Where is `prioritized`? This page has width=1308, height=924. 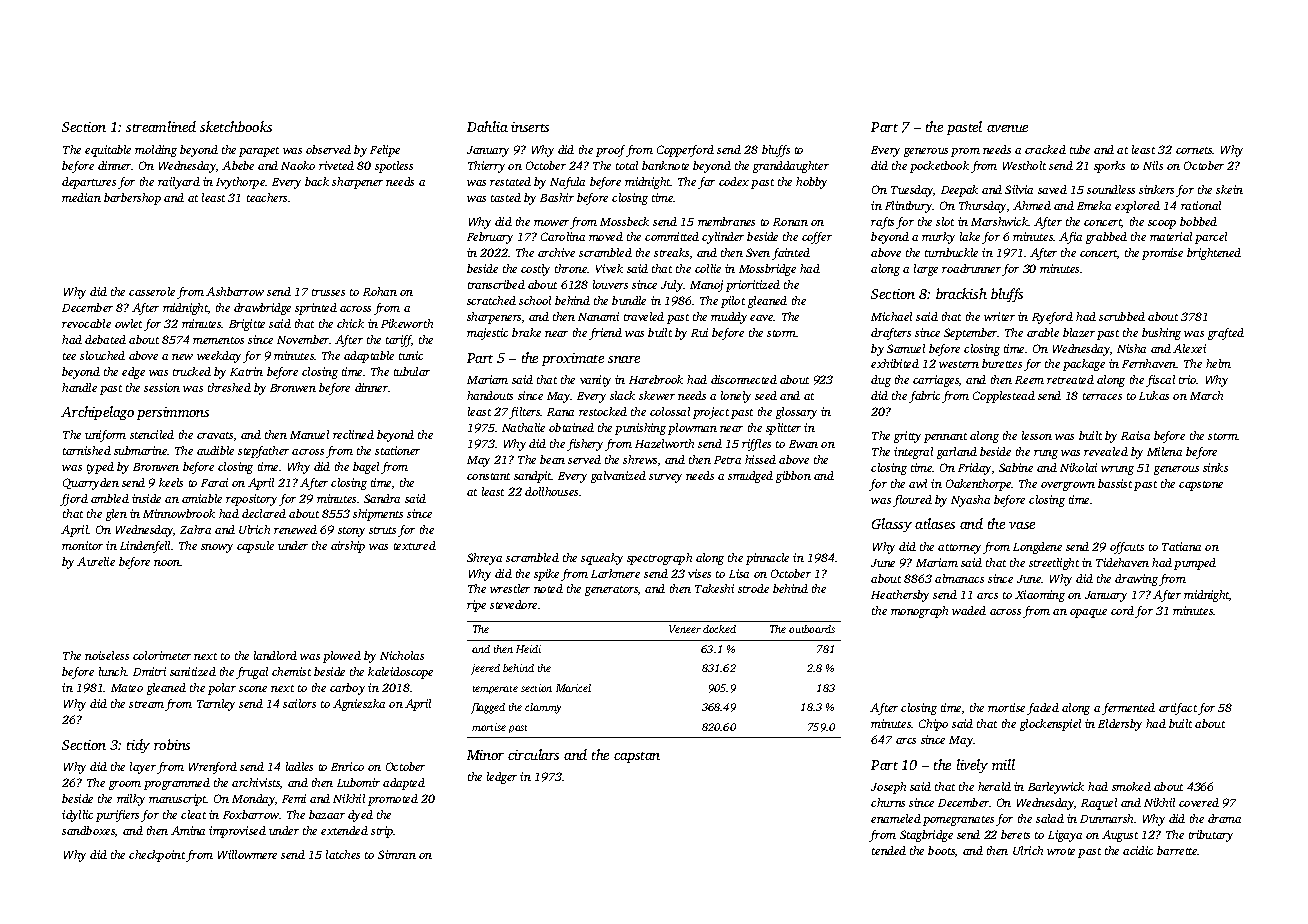 prioritized is located at coordinates (753, 286).
